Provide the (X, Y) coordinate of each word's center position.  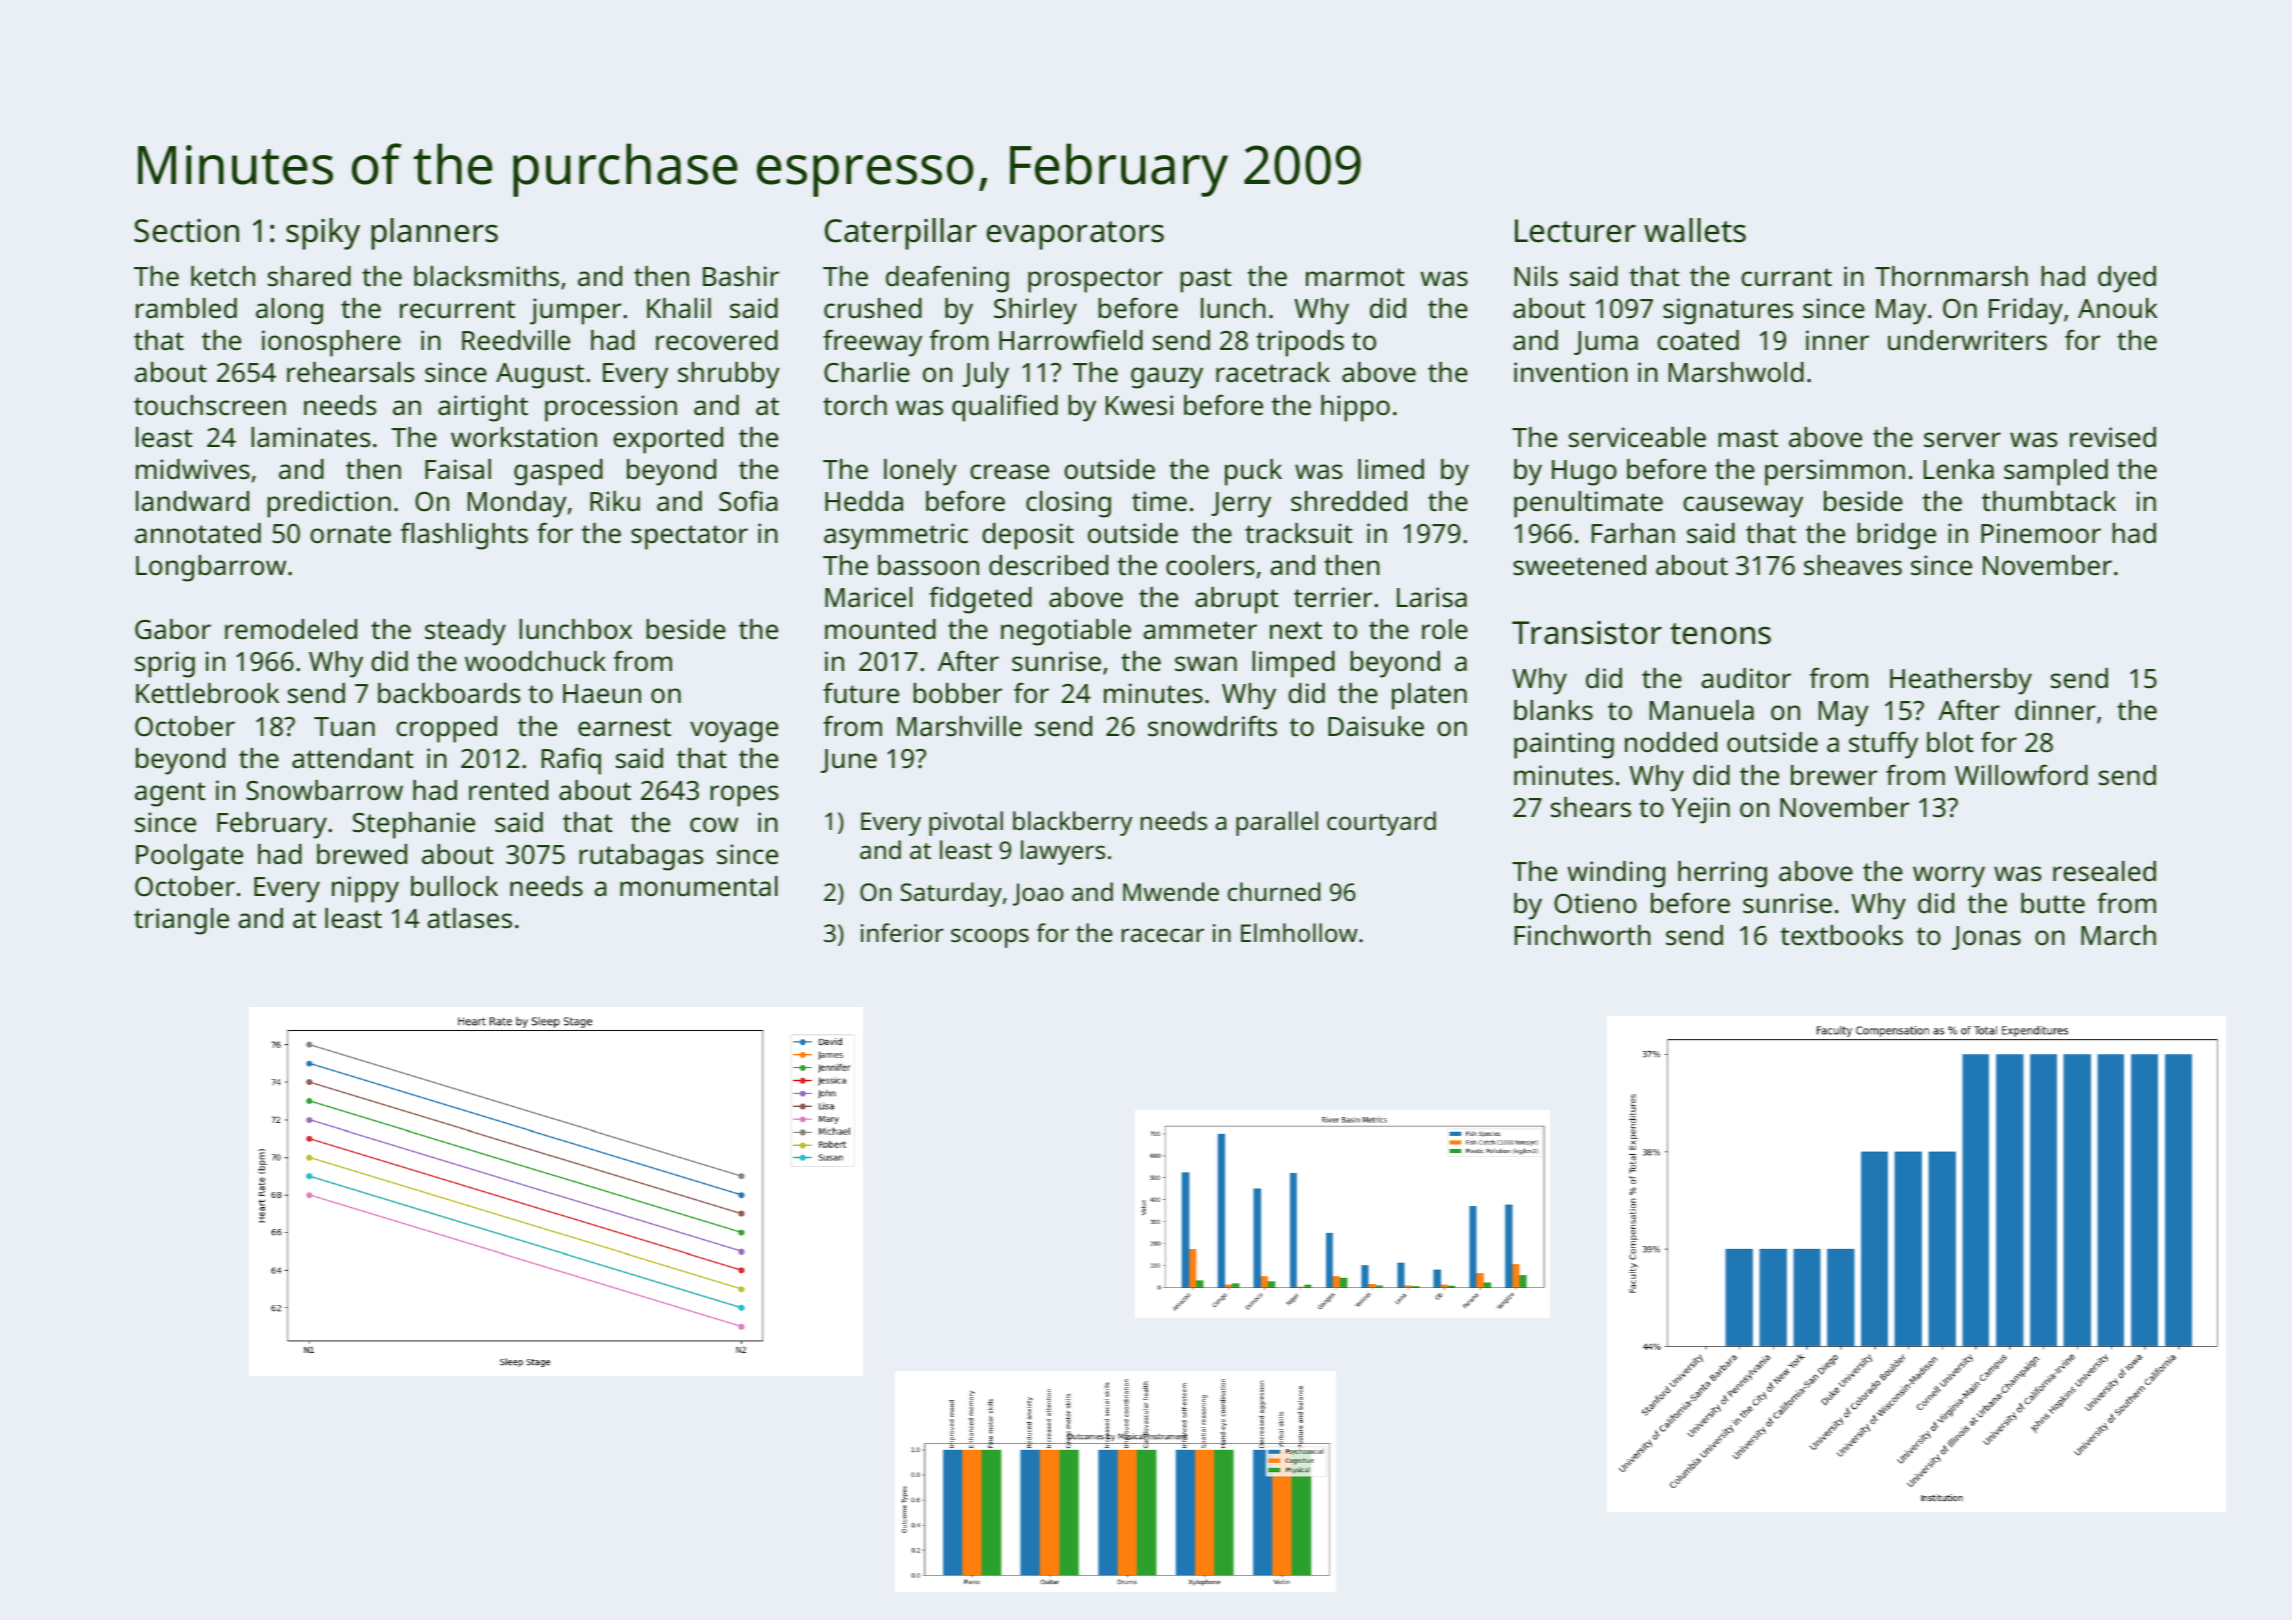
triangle (181, 921)
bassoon (928, 565)
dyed (2127, 279)
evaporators (1075, 235)
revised (2113, 437)
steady (465, 632)
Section (186, 231)
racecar (1163, 935)
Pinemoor (2041, 533)
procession (611, 408)
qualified (1005, 408)
